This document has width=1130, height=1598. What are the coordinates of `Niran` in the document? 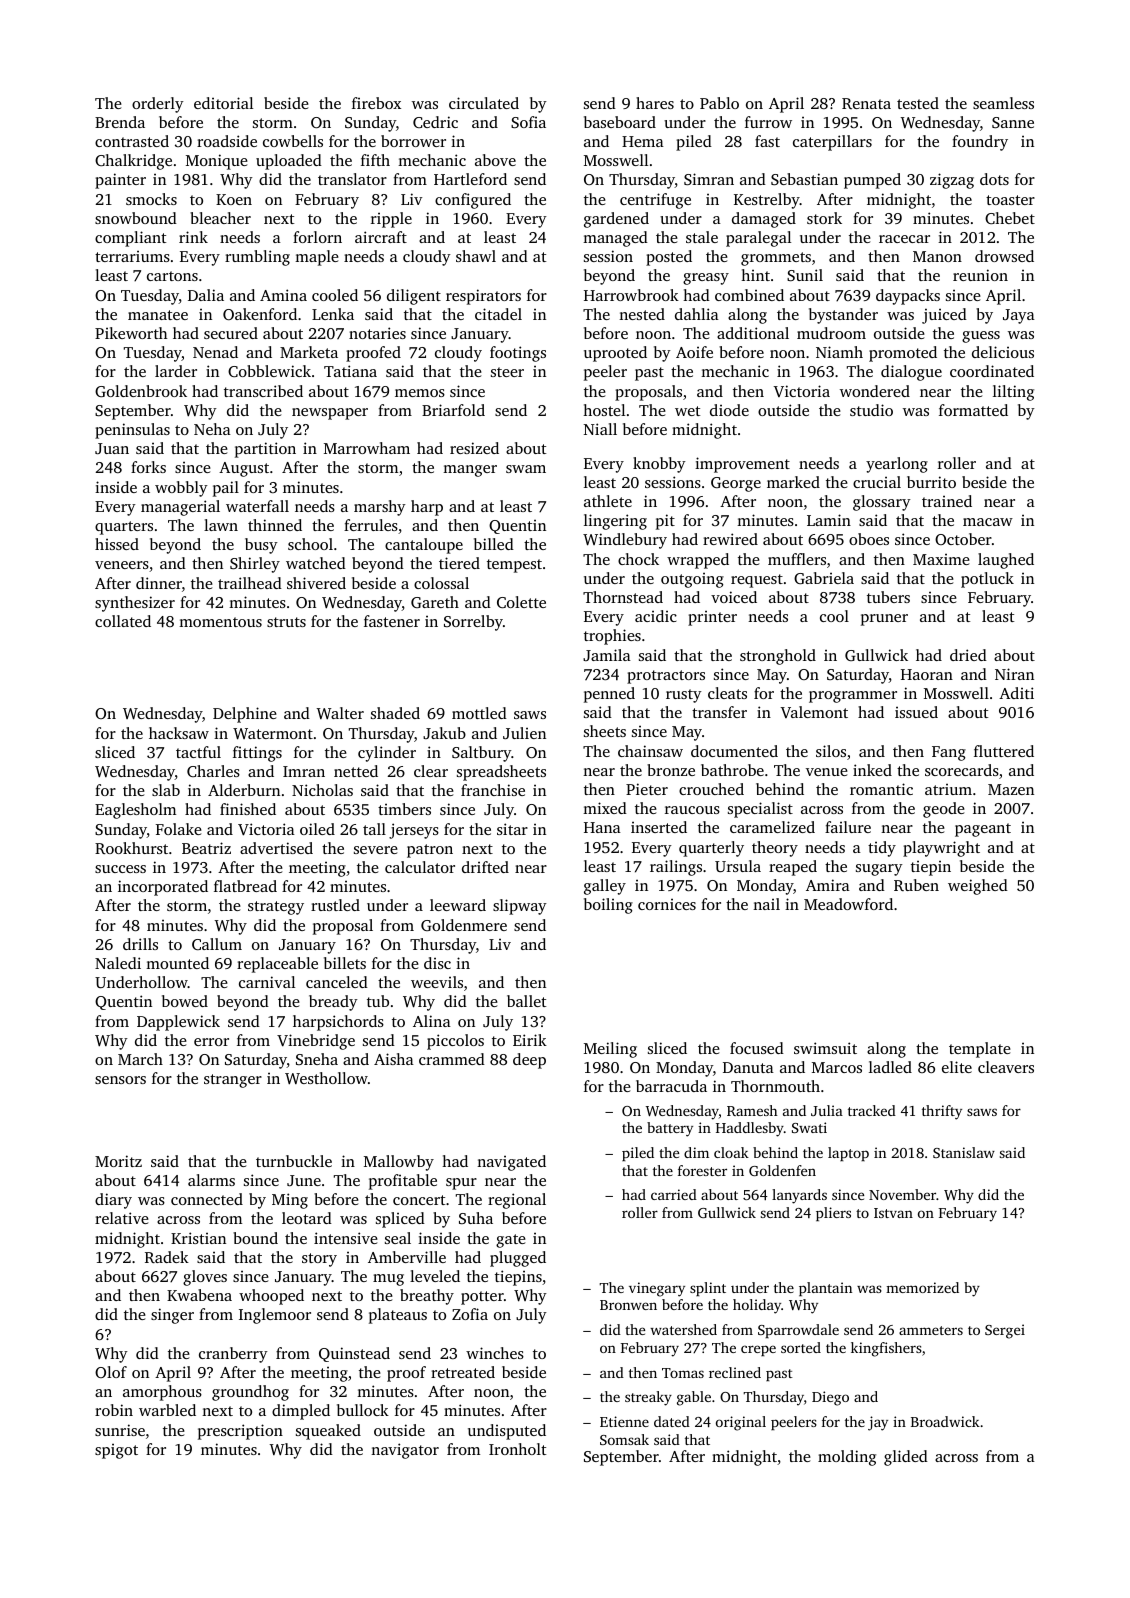 It's located at (1014, 674).
